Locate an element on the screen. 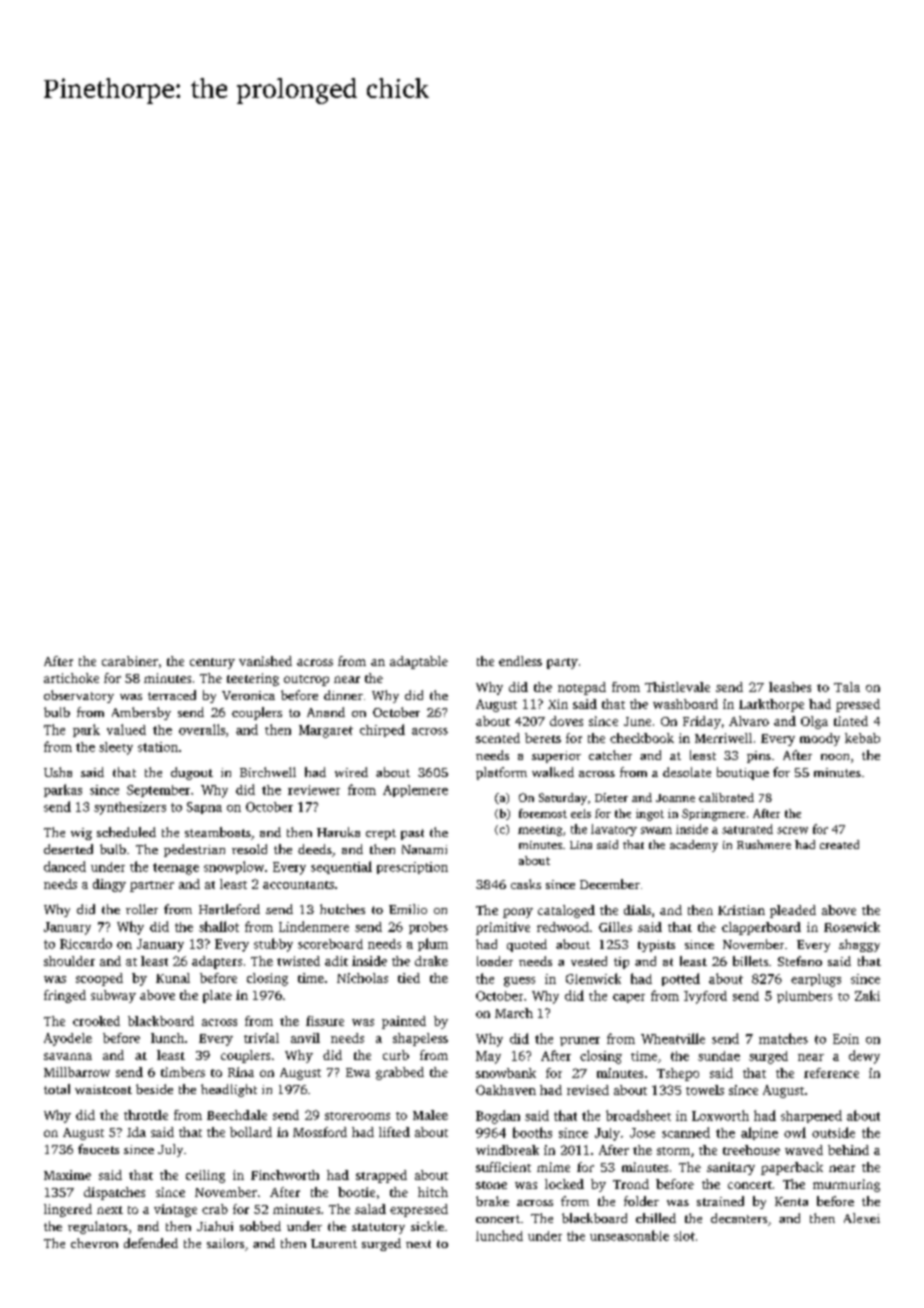  scoreboard is located at coordinates (330, 944).
